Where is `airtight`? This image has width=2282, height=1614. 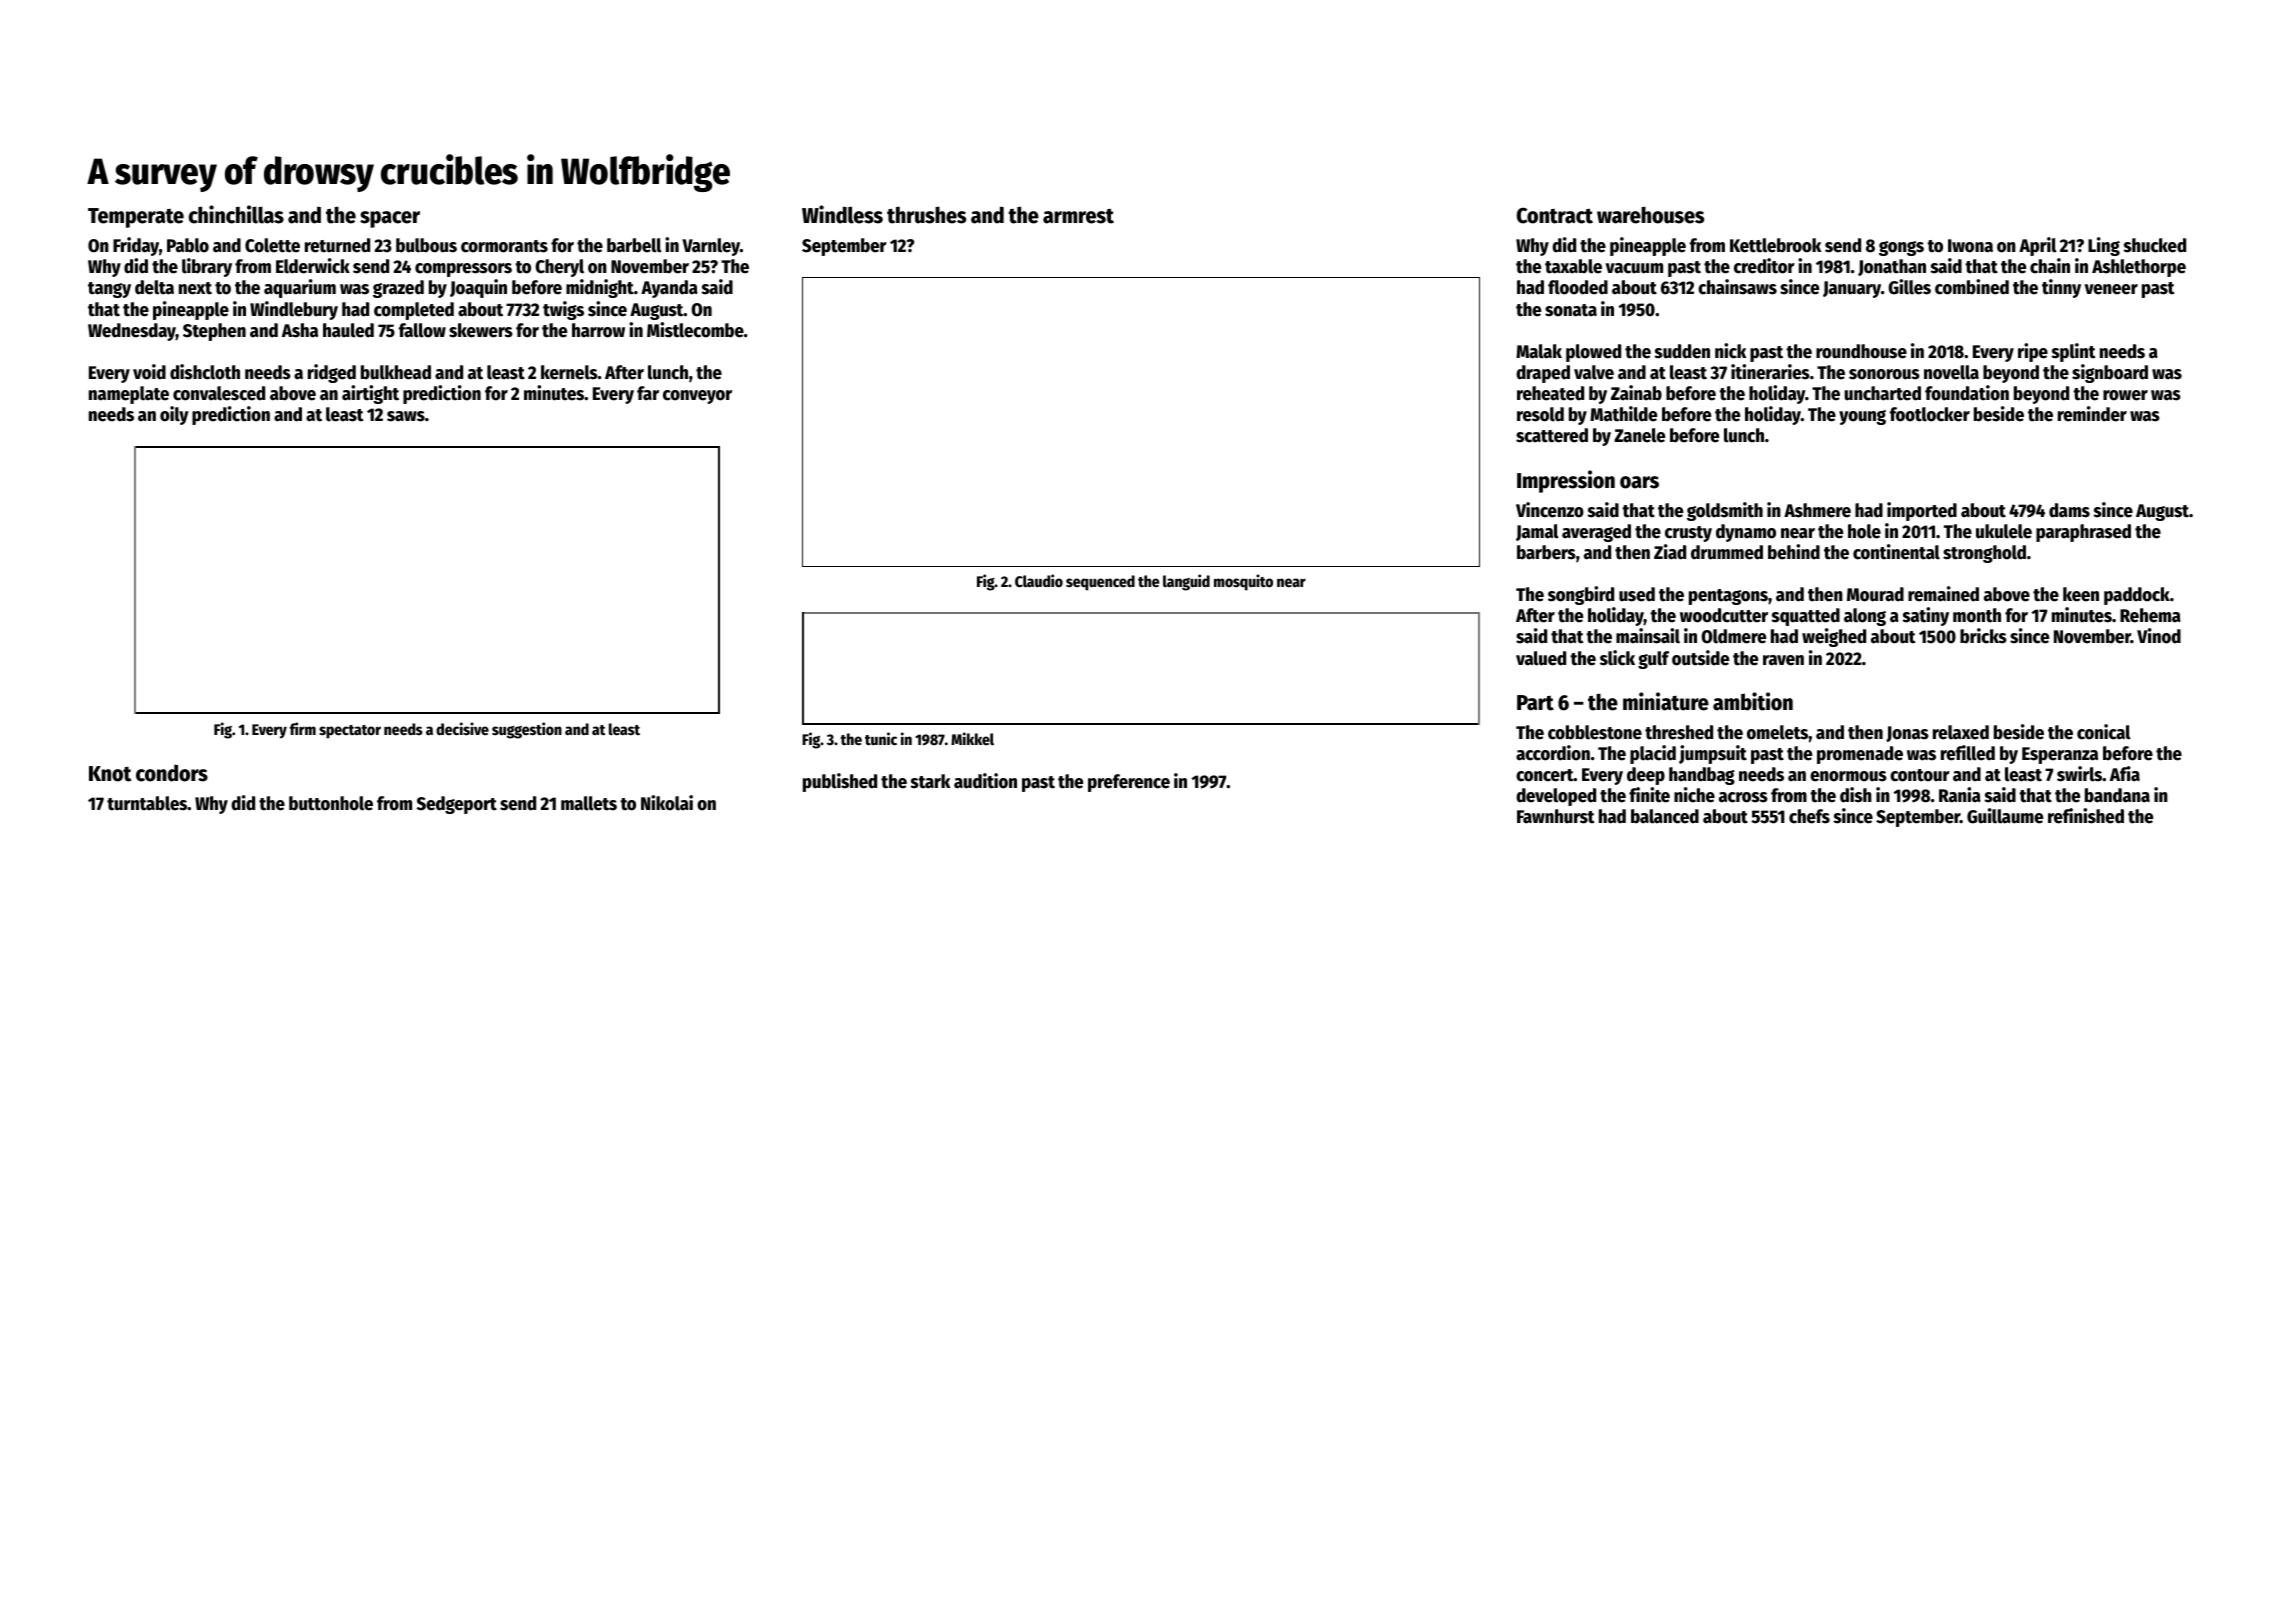
airtight is located at coordinates (370, 394).
